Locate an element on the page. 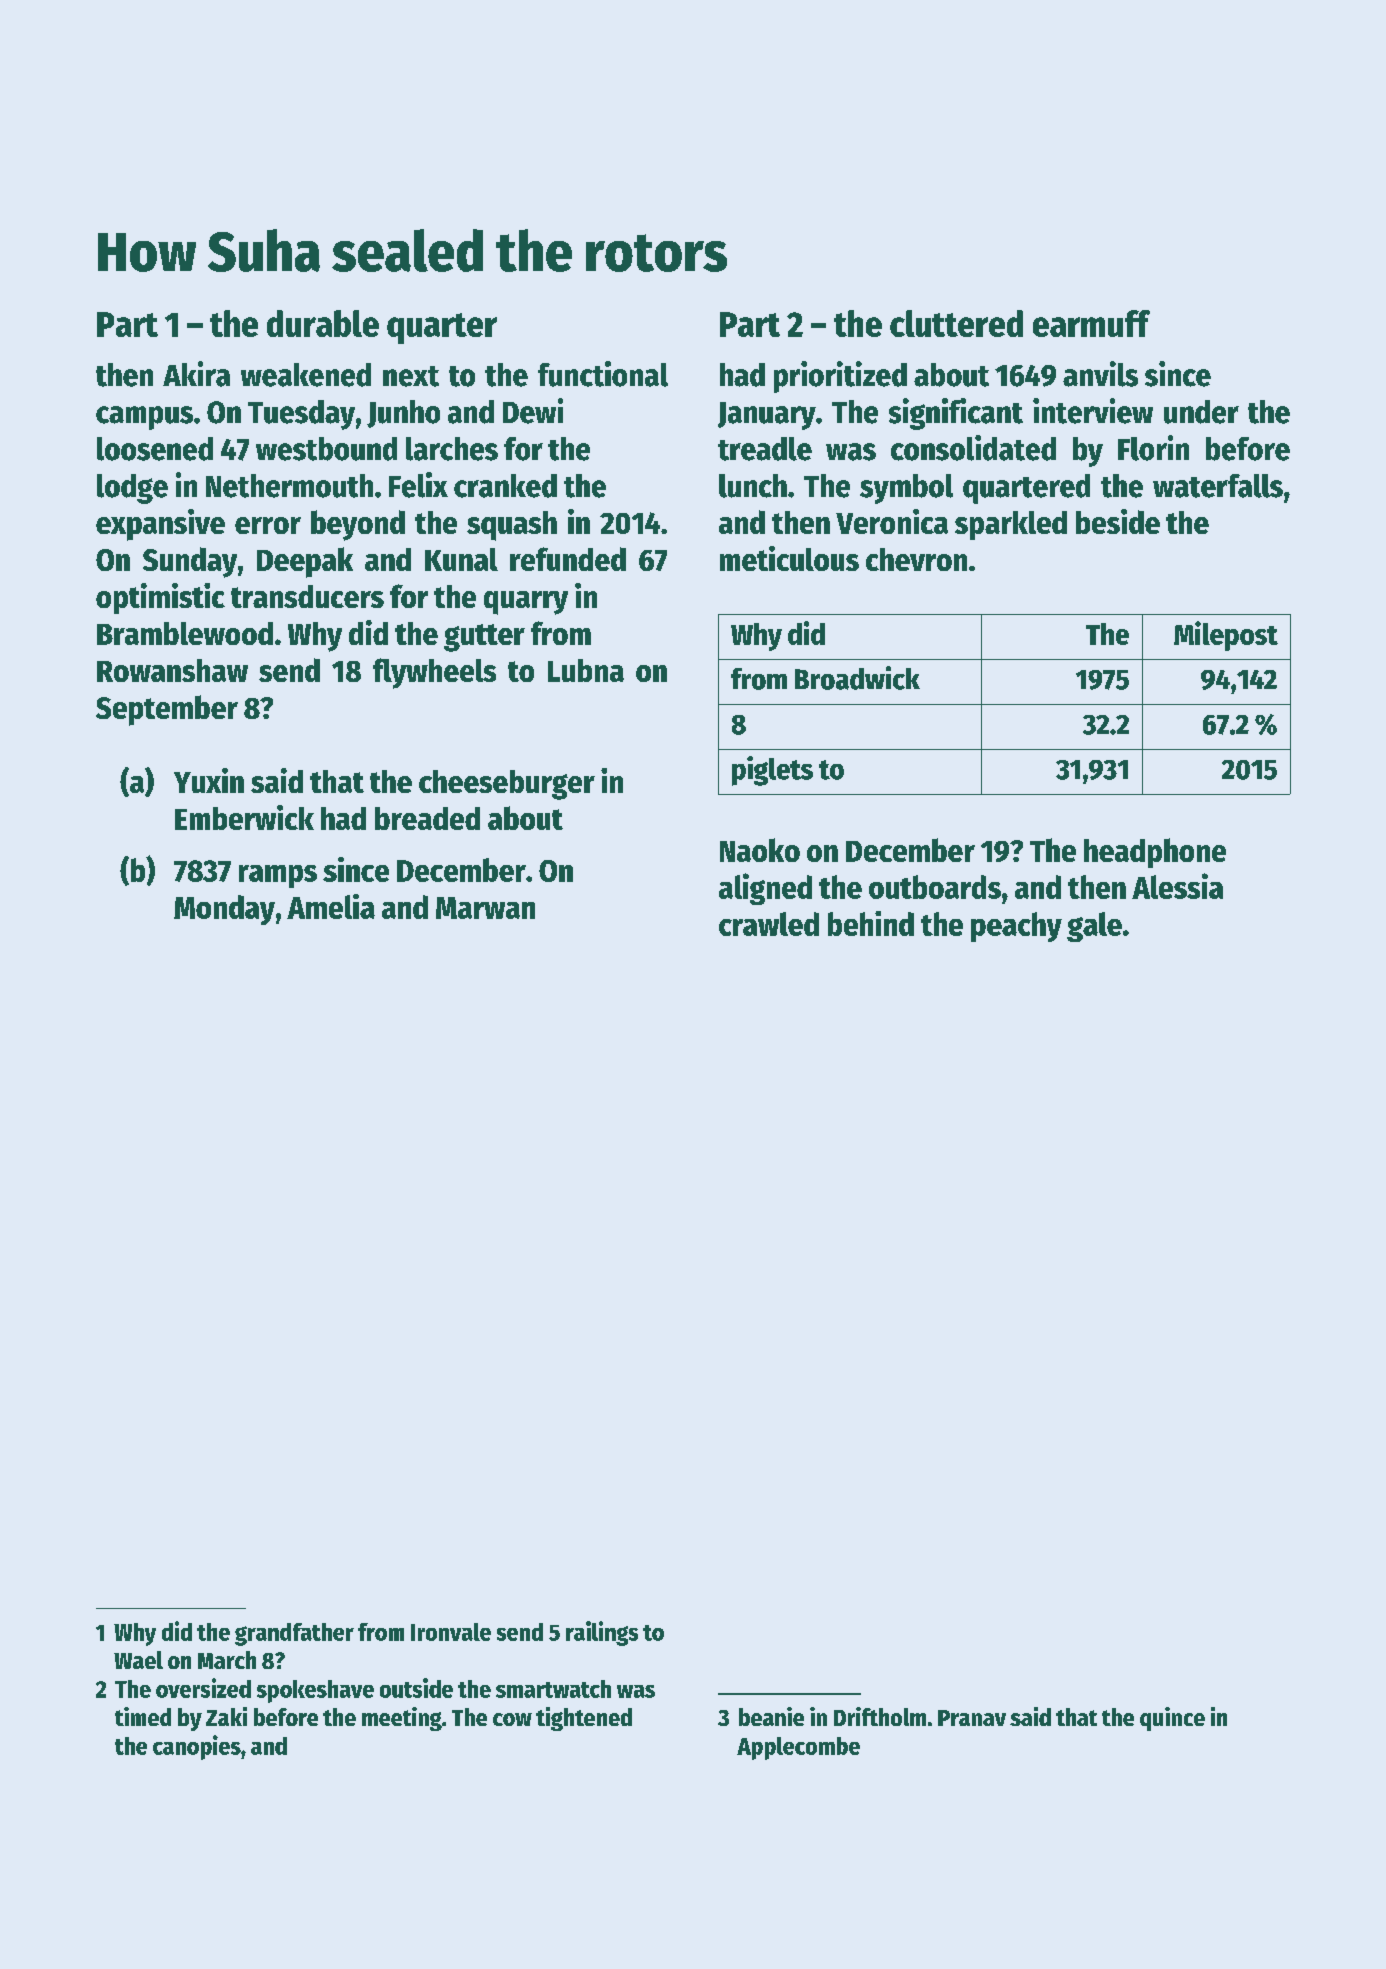  Milepost is located at coordinates (1226, 636).
